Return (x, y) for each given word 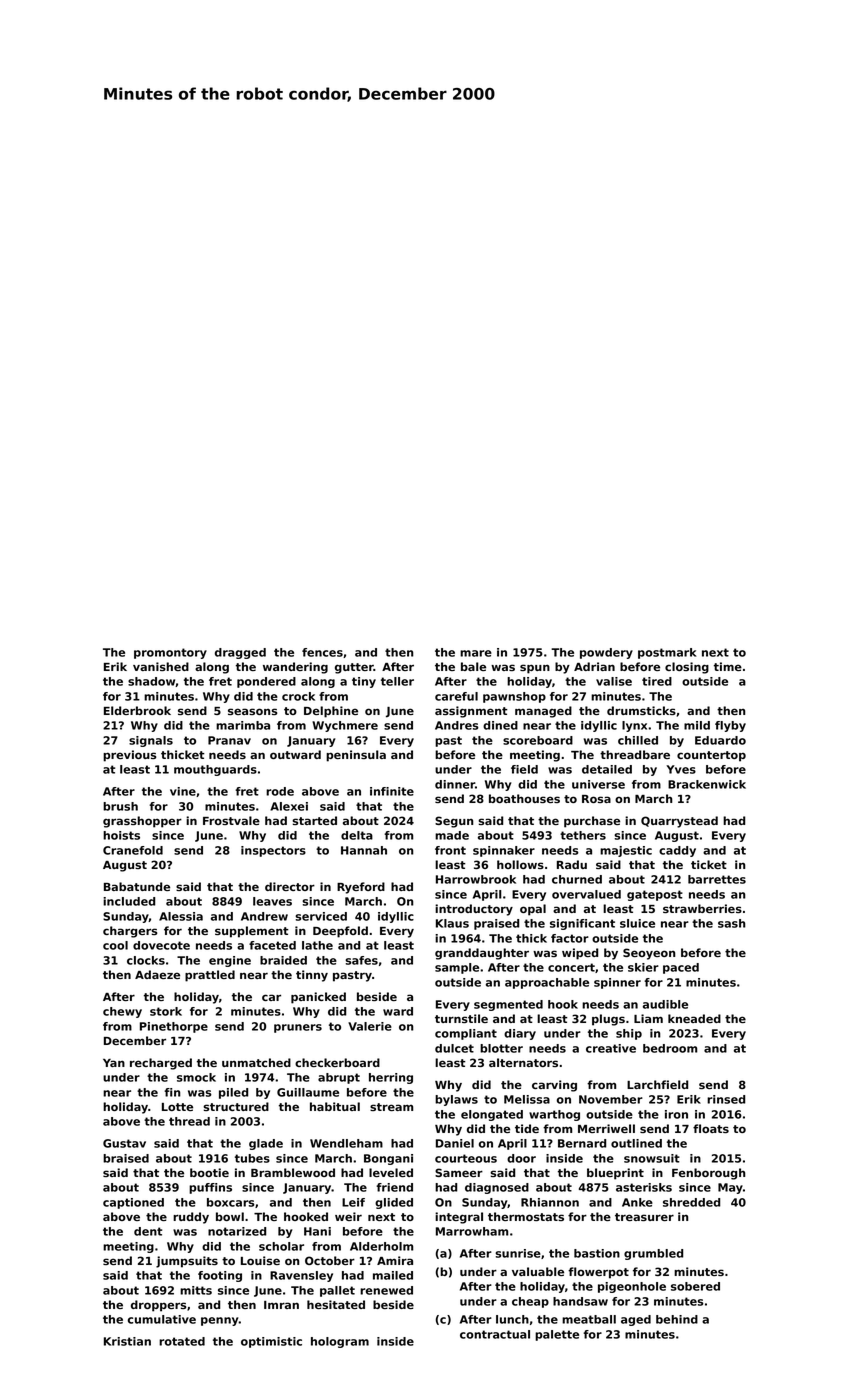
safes (361, 960)
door (521, 1158)
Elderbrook (137, 710)
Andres (457, 725)
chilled (638, 740)
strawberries (702, 908)
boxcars (231, 1202)
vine (183, 791)
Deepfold (340, 932)
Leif (353, 1202)
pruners (298, 1028)
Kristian (127, 1341)
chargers (130, 932)
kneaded (694, 1018)
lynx (634, 726)
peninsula (356, 756)
